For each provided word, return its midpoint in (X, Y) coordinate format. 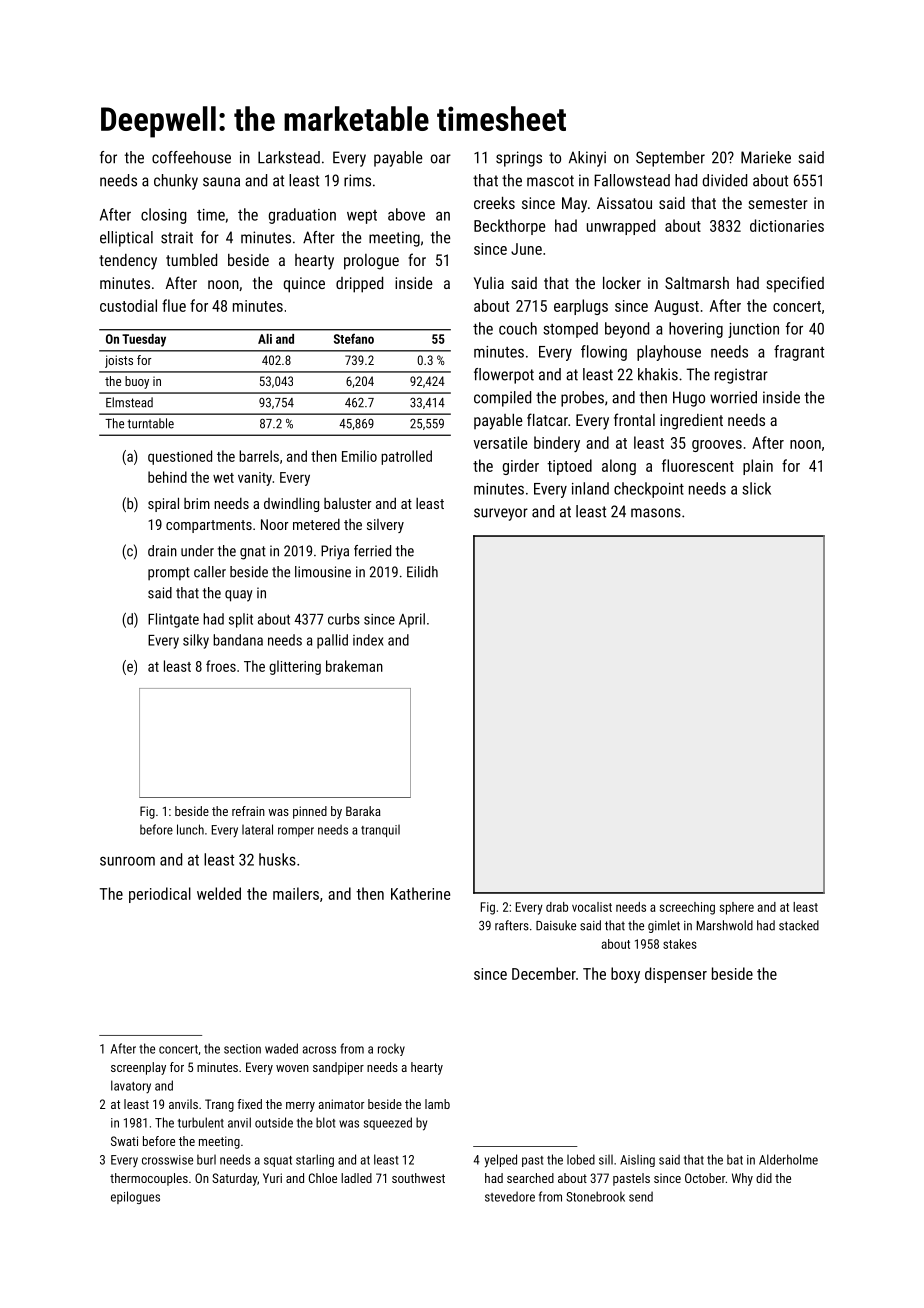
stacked (799, 925)
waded (281, 1048)
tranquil (380, 831)
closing (163, 216)
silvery (385, 526)
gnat (253, 553)
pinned (310, 812)
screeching (687, 908)
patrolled (406, 457)
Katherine (420, 893)
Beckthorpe (509, 227)
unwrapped (621, 227)
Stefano (354, 339)
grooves (717, 446)
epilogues (135, 1197)
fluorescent (698, 465)
